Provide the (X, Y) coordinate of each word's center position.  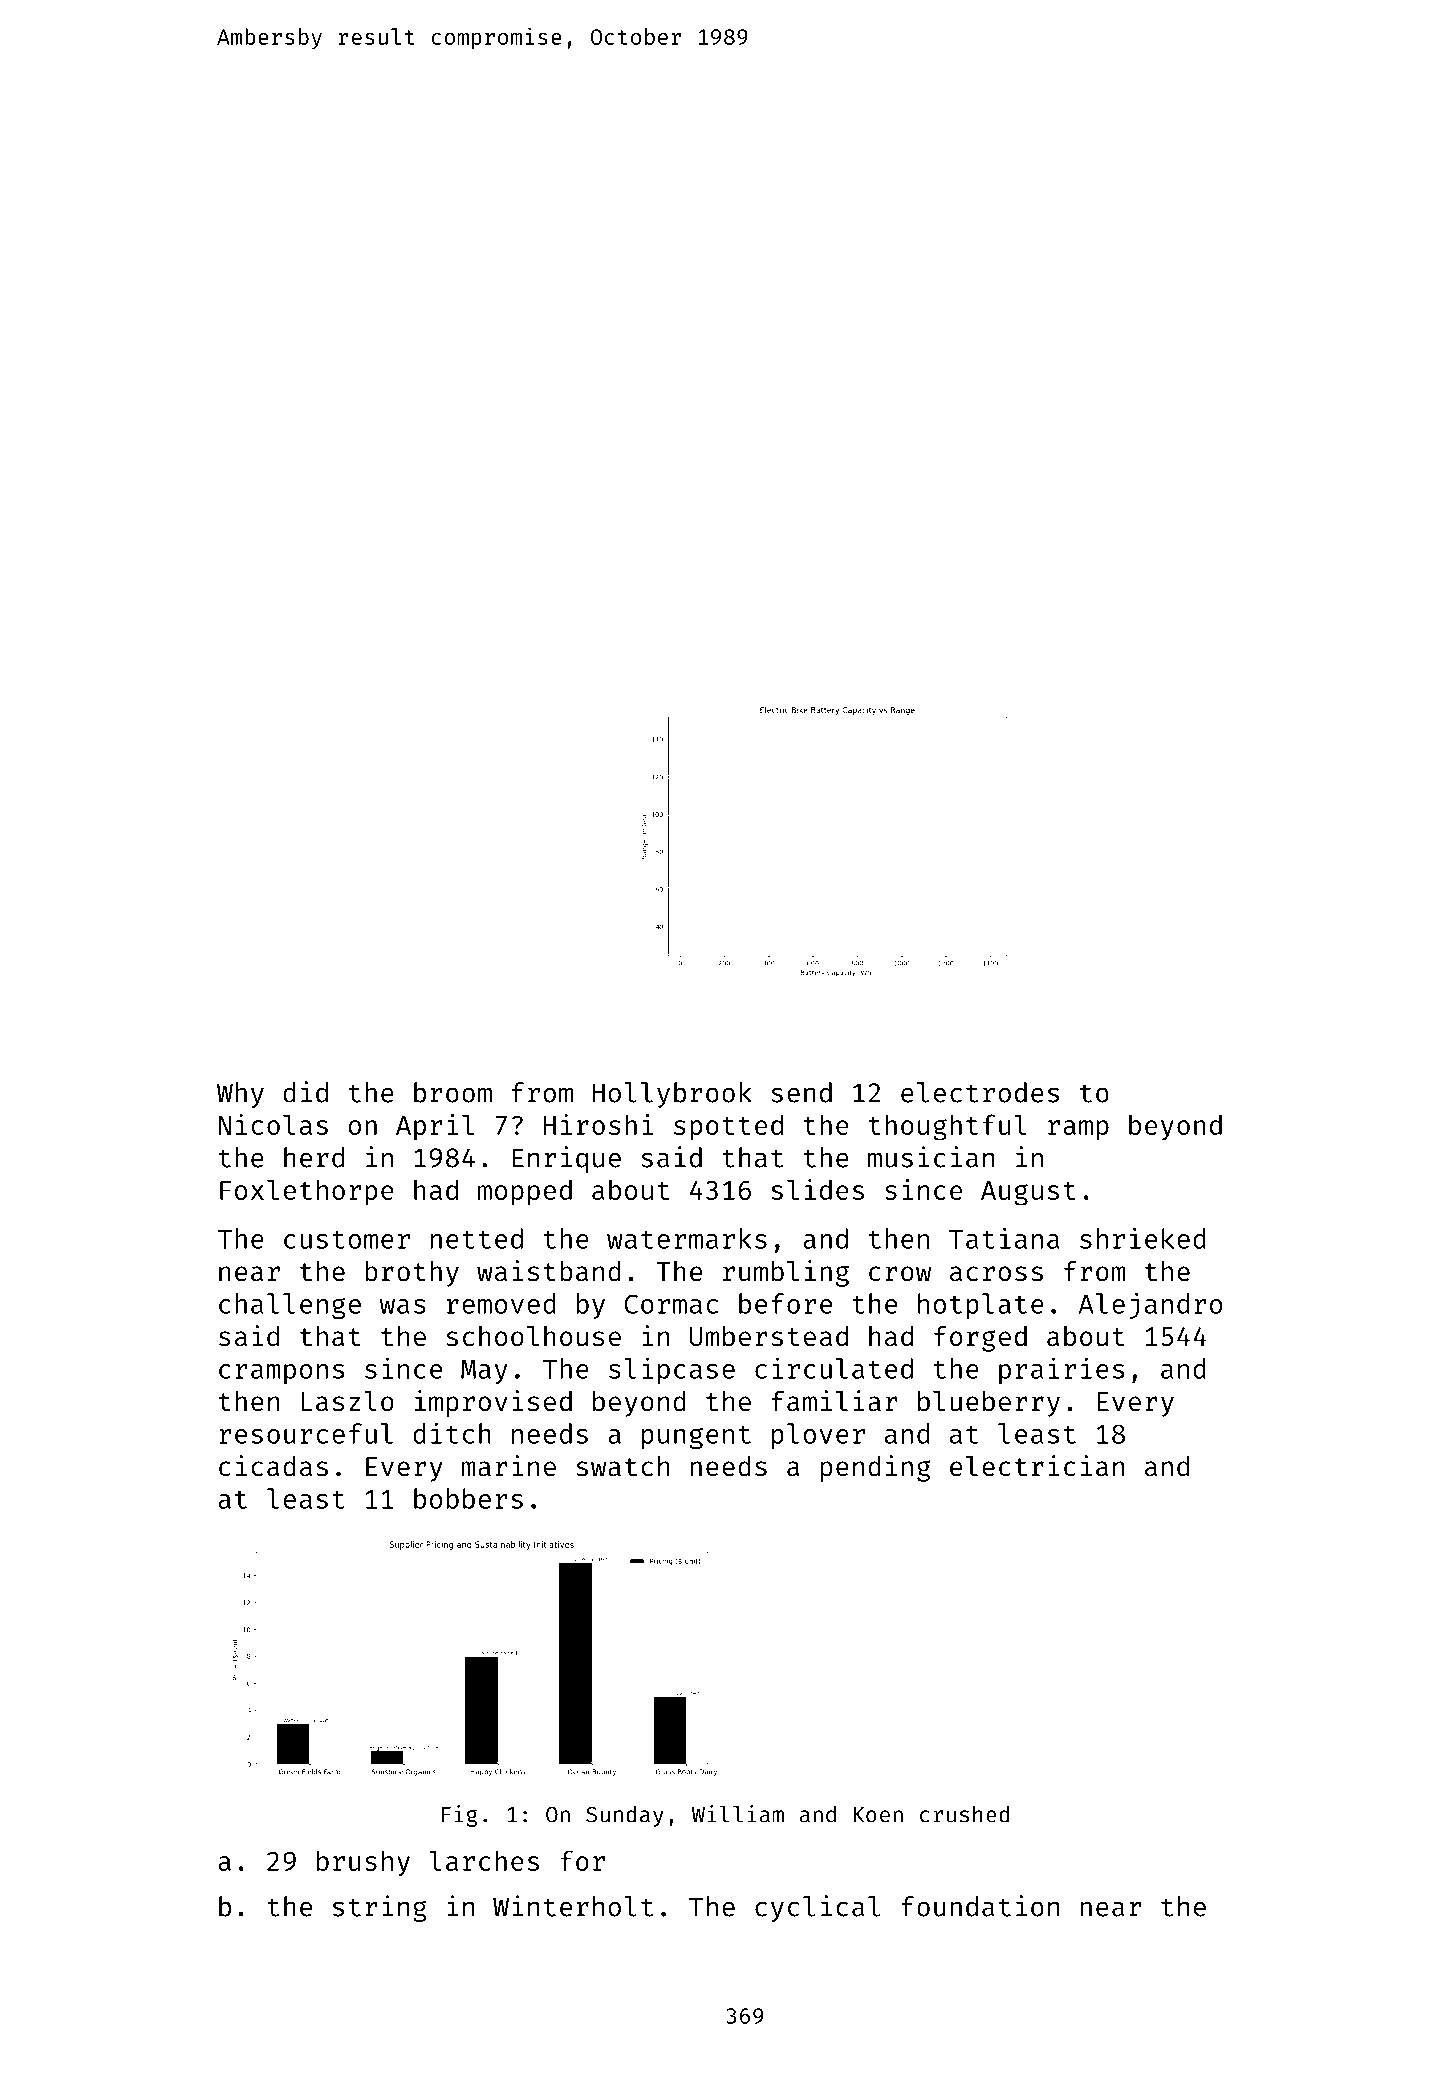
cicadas (273, 1466)
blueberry (989, 1404)
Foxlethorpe (307, 1192)
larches (484, 1860)
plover (818, 1436)
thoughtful (948, 1127)
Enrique (566, 1159)
